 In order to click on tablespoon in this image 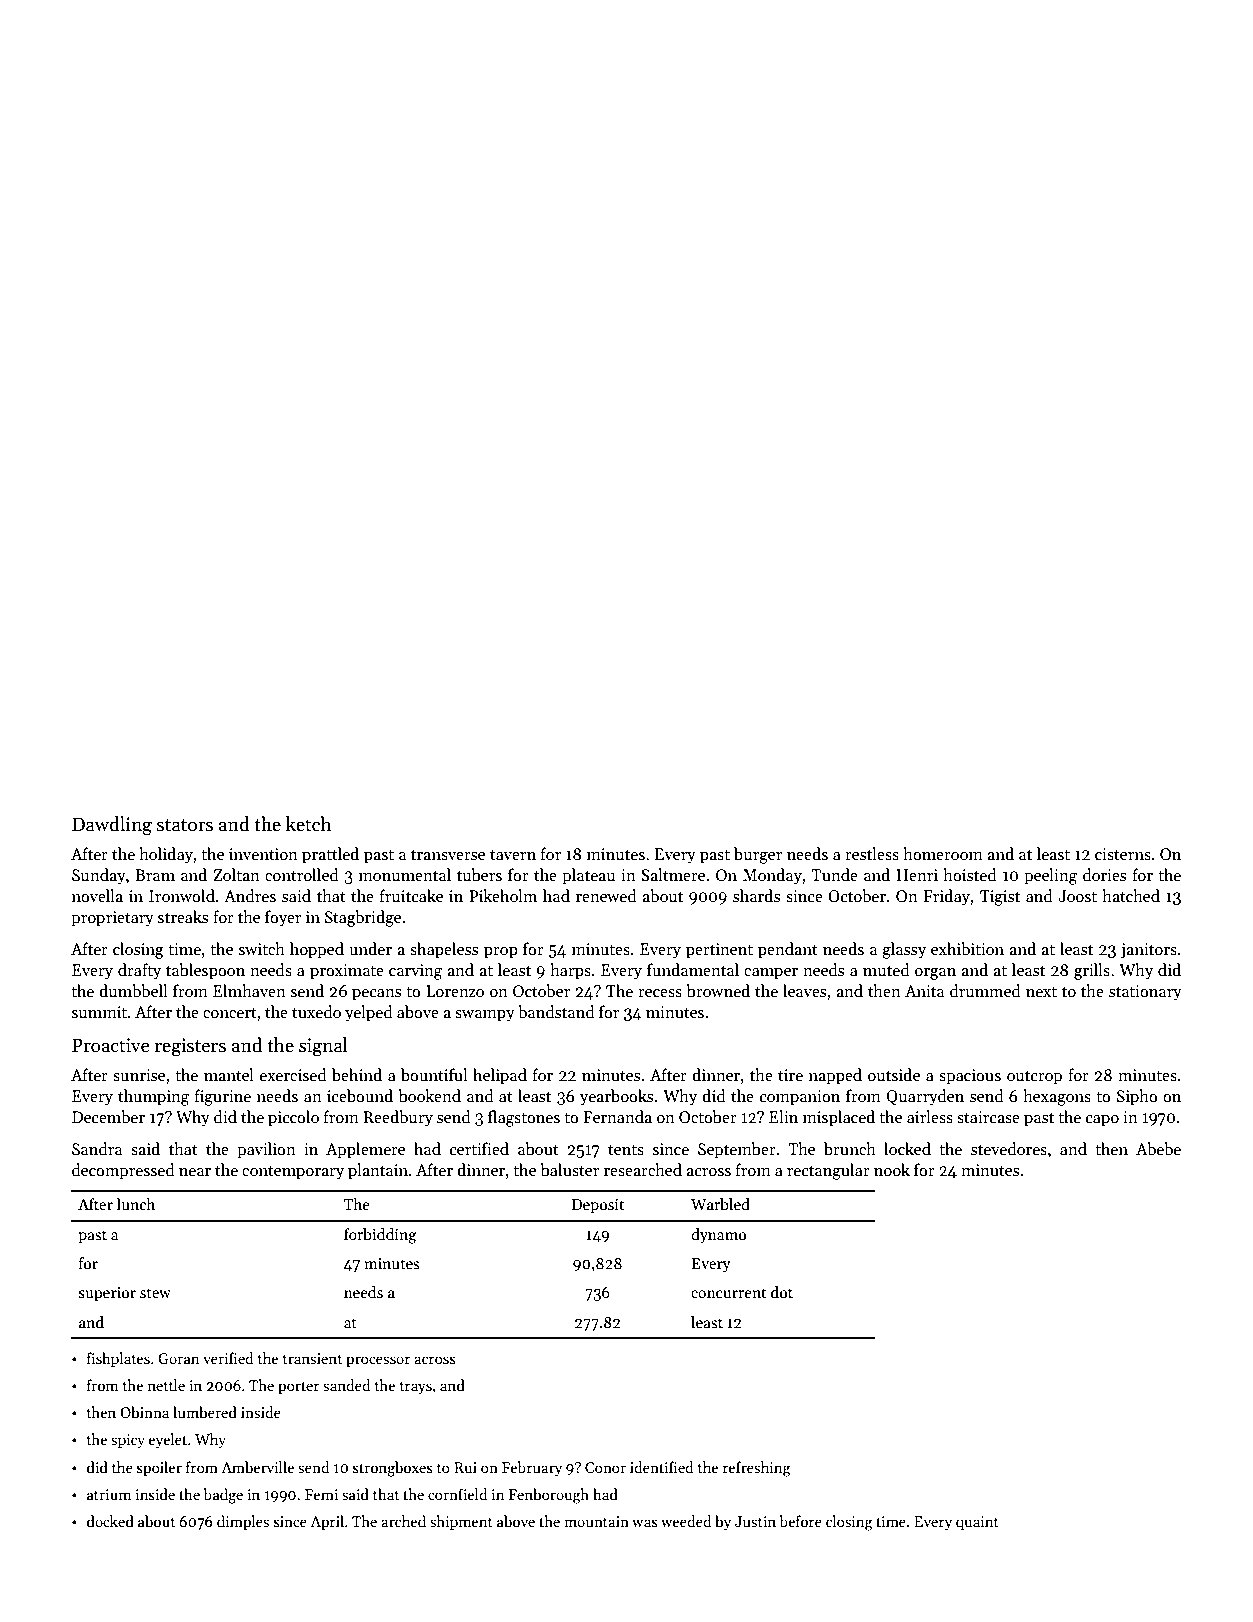, I will do `click(205, 971)`.
